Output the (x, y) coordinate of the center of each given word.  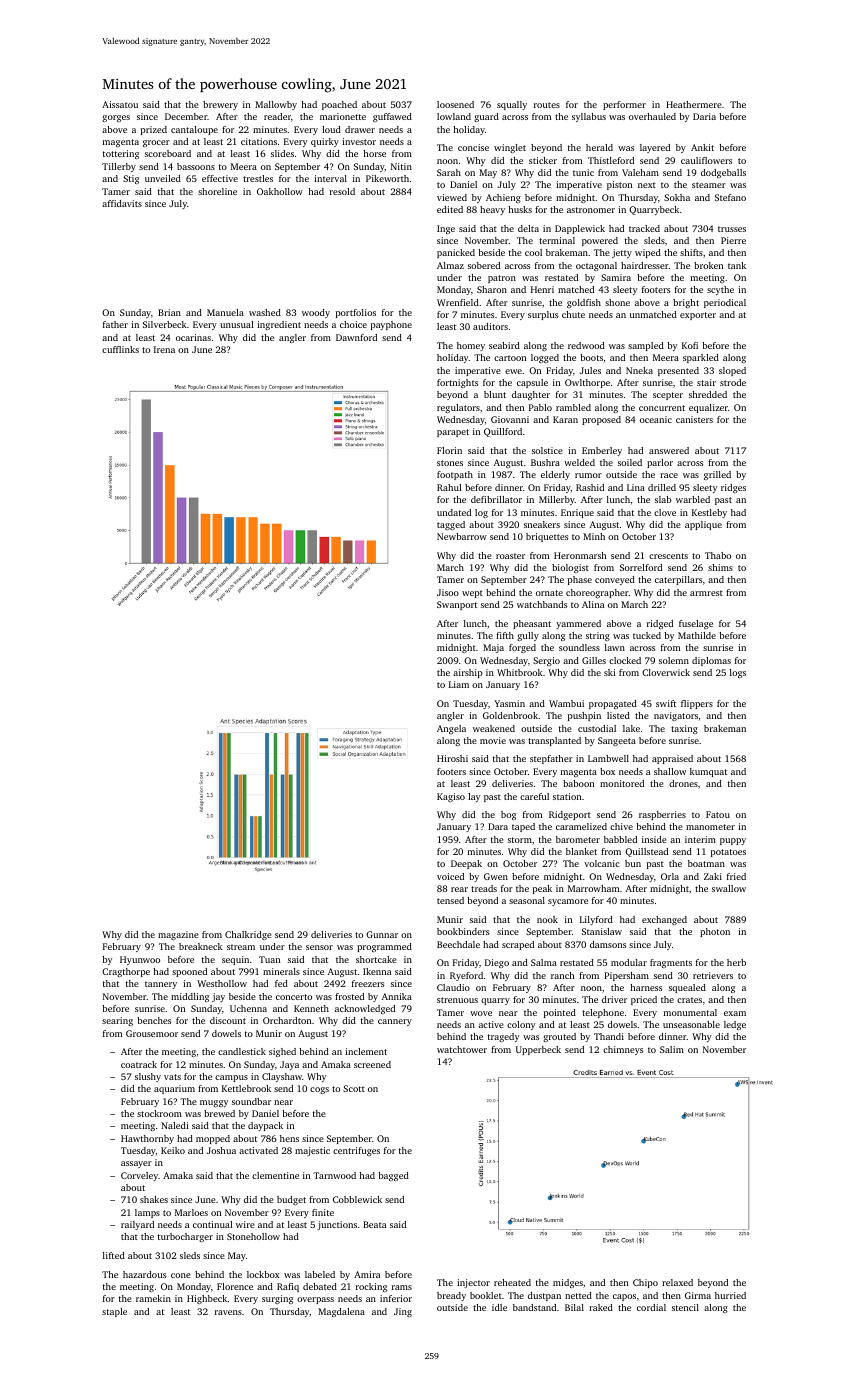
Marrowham (593, 888)
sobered (484, 265)
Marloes (191, 1212)
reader (277, 116)
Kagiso (451, 797)
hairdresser (645, 265)
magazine (178, 935)
